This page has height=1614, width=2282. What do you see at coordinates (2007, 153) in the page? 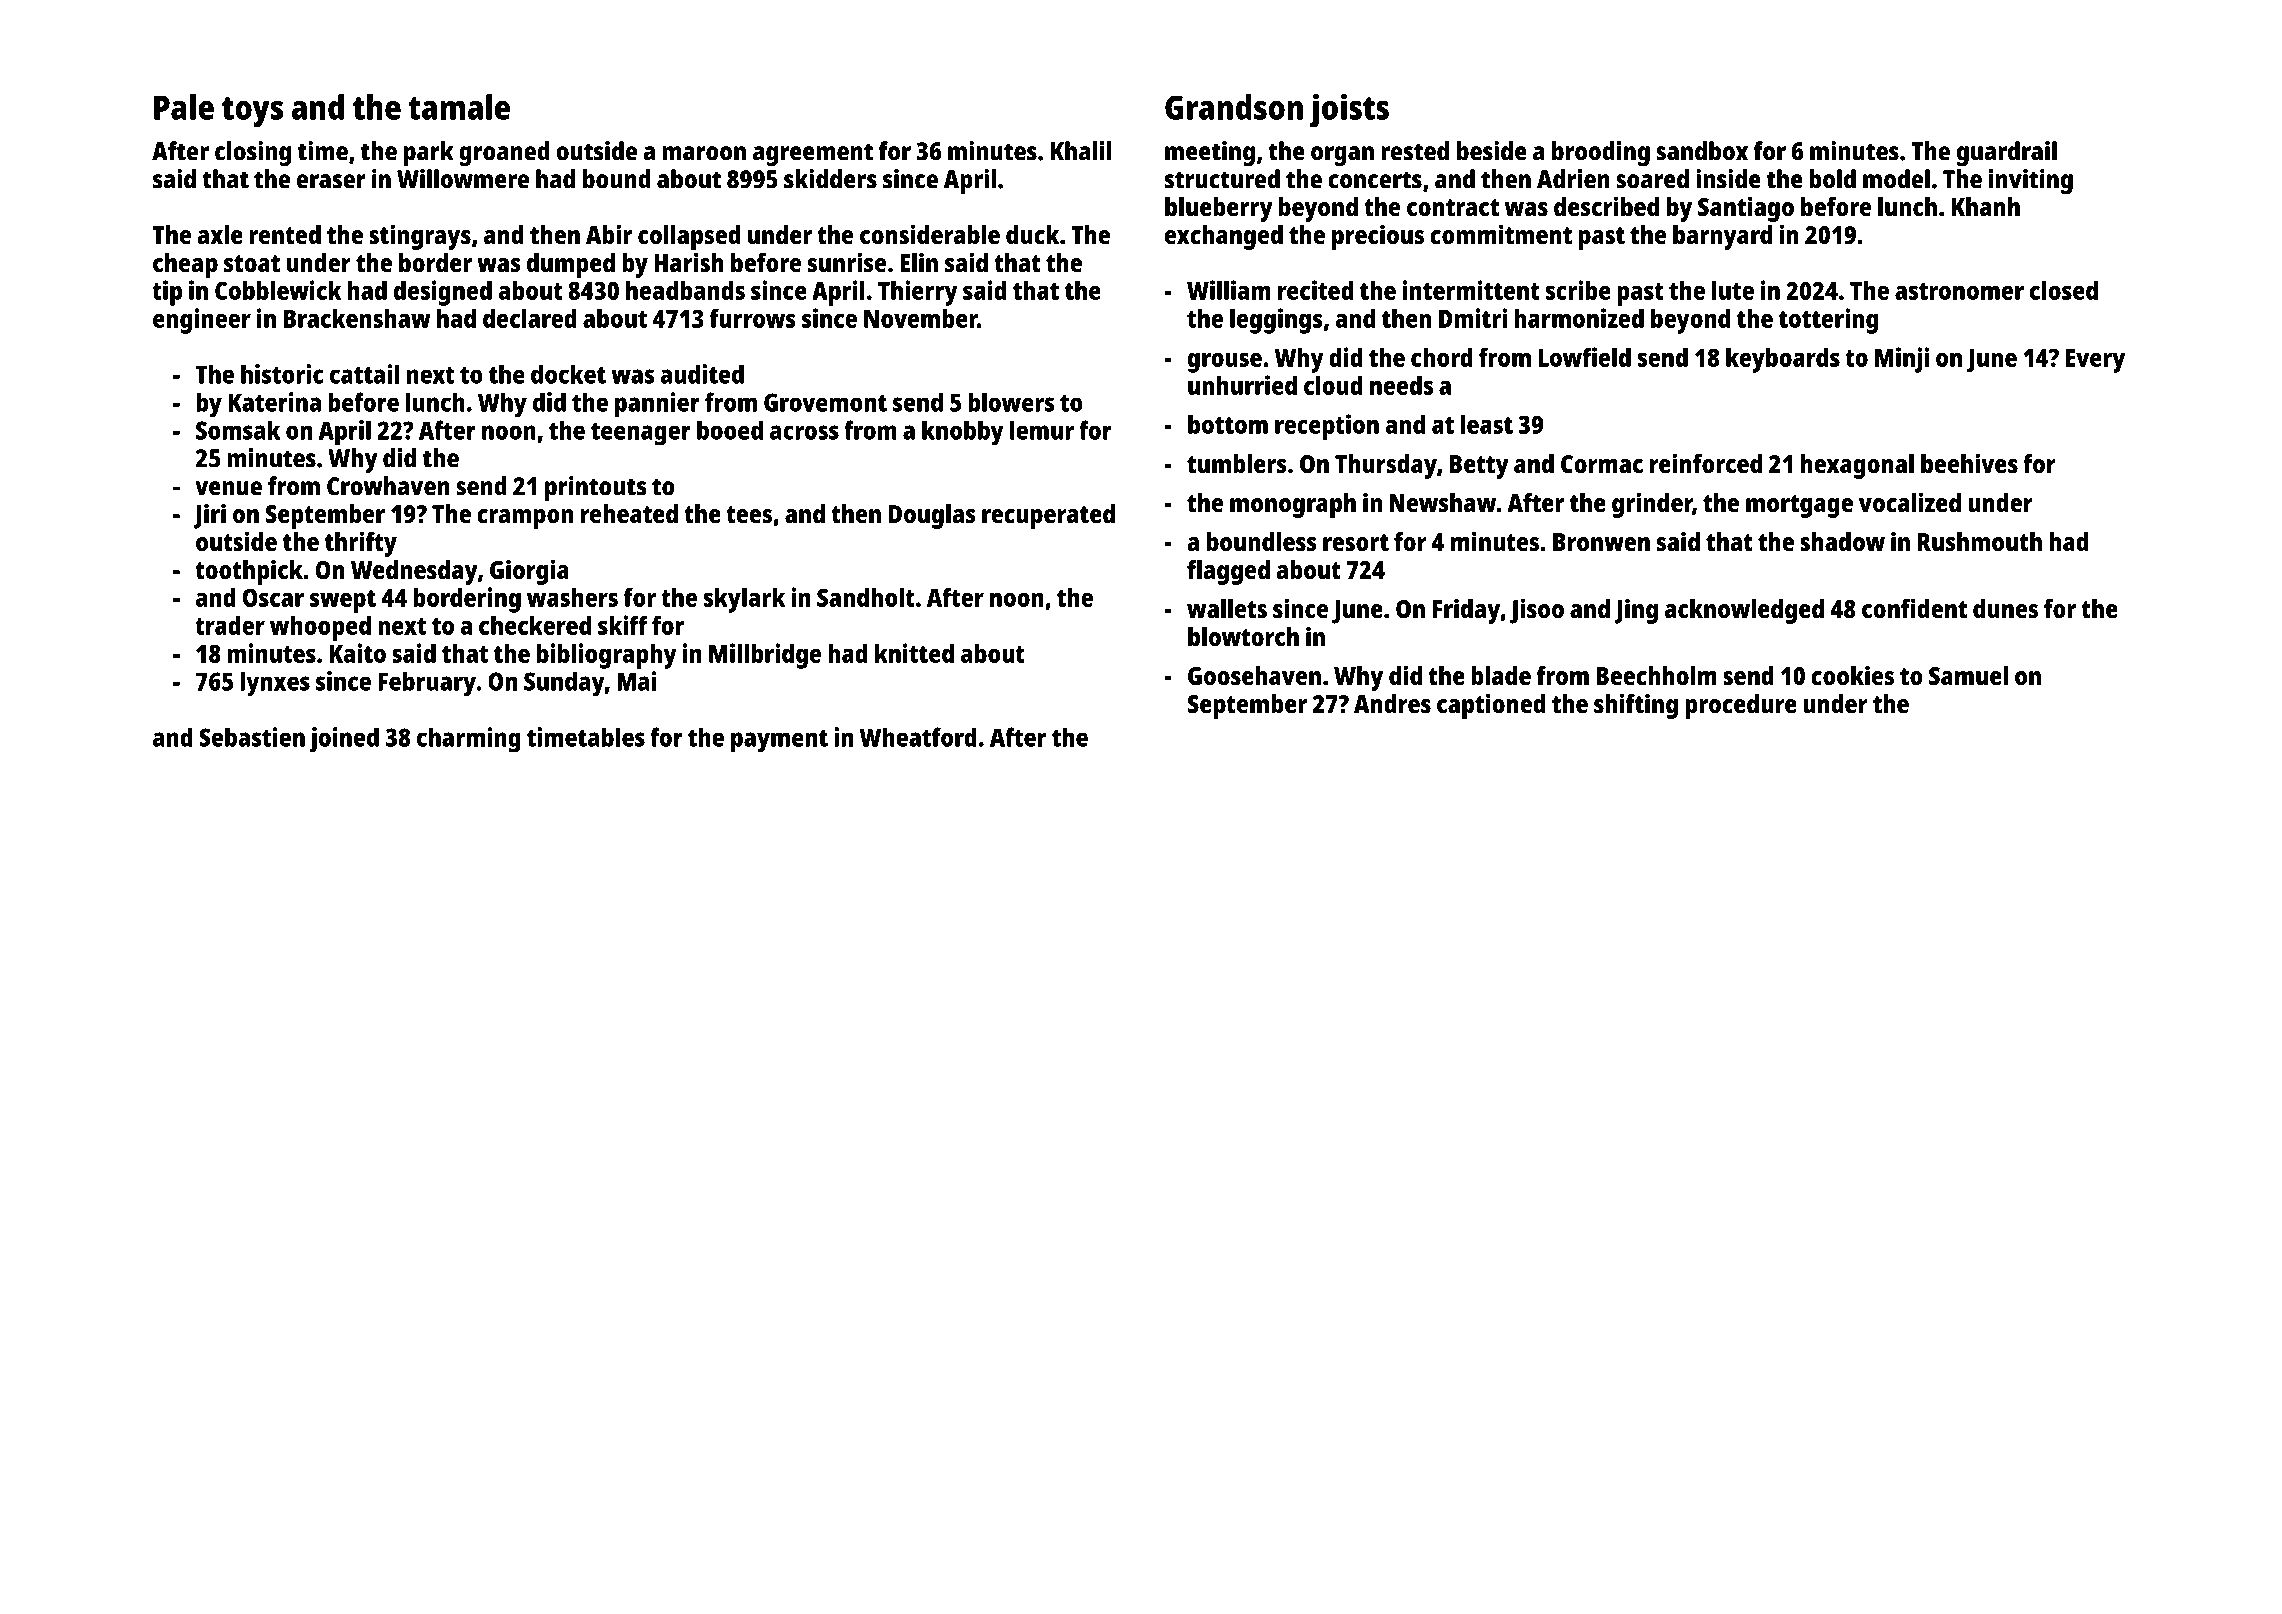
I see `guardrail` at bounding box center [2007, 153].
